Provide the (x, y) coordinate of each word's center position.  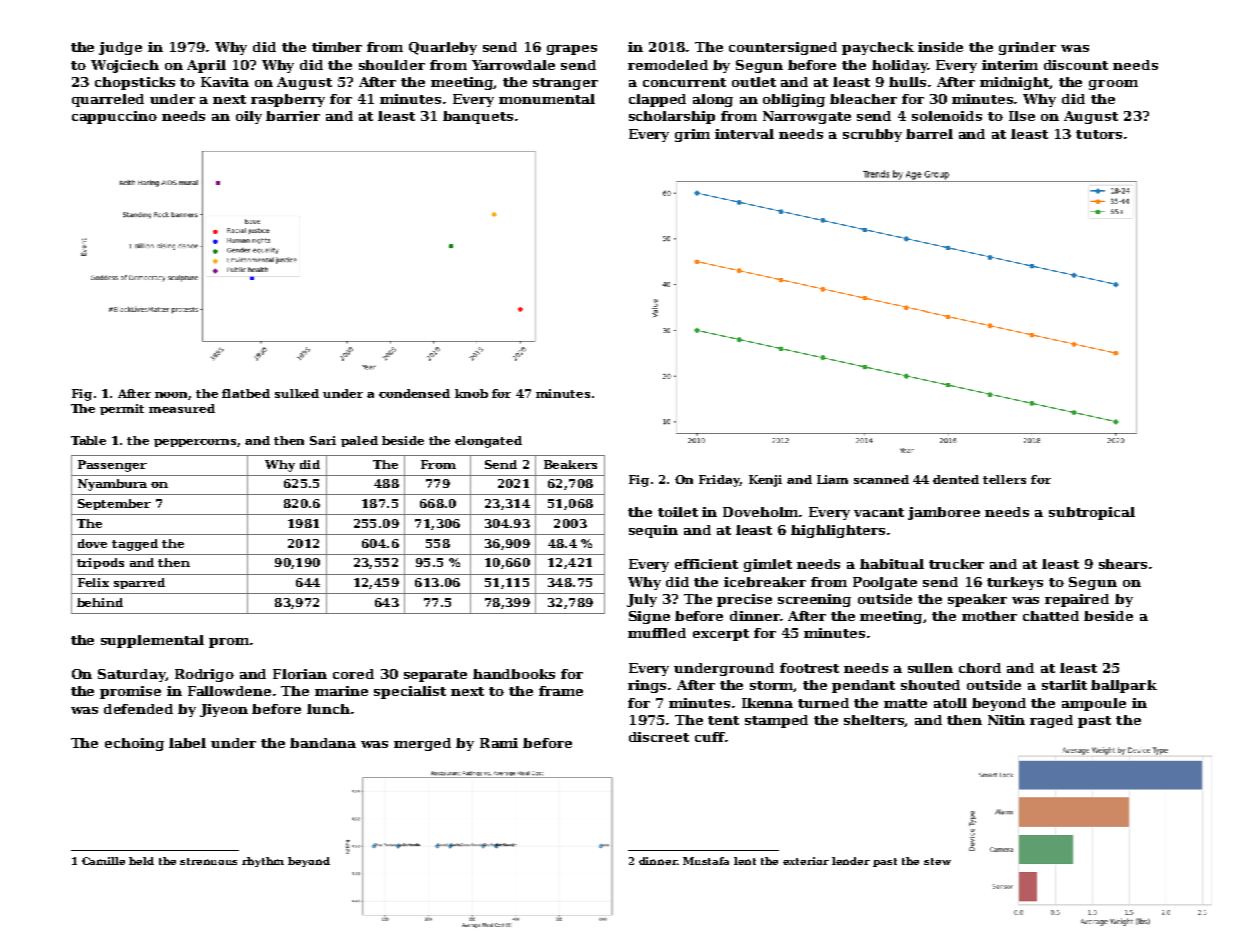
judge (120, 48)
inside (940, 47)
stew (937, 861)
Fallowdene (229, 691)
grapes (572, 50)
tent (723, 720)
